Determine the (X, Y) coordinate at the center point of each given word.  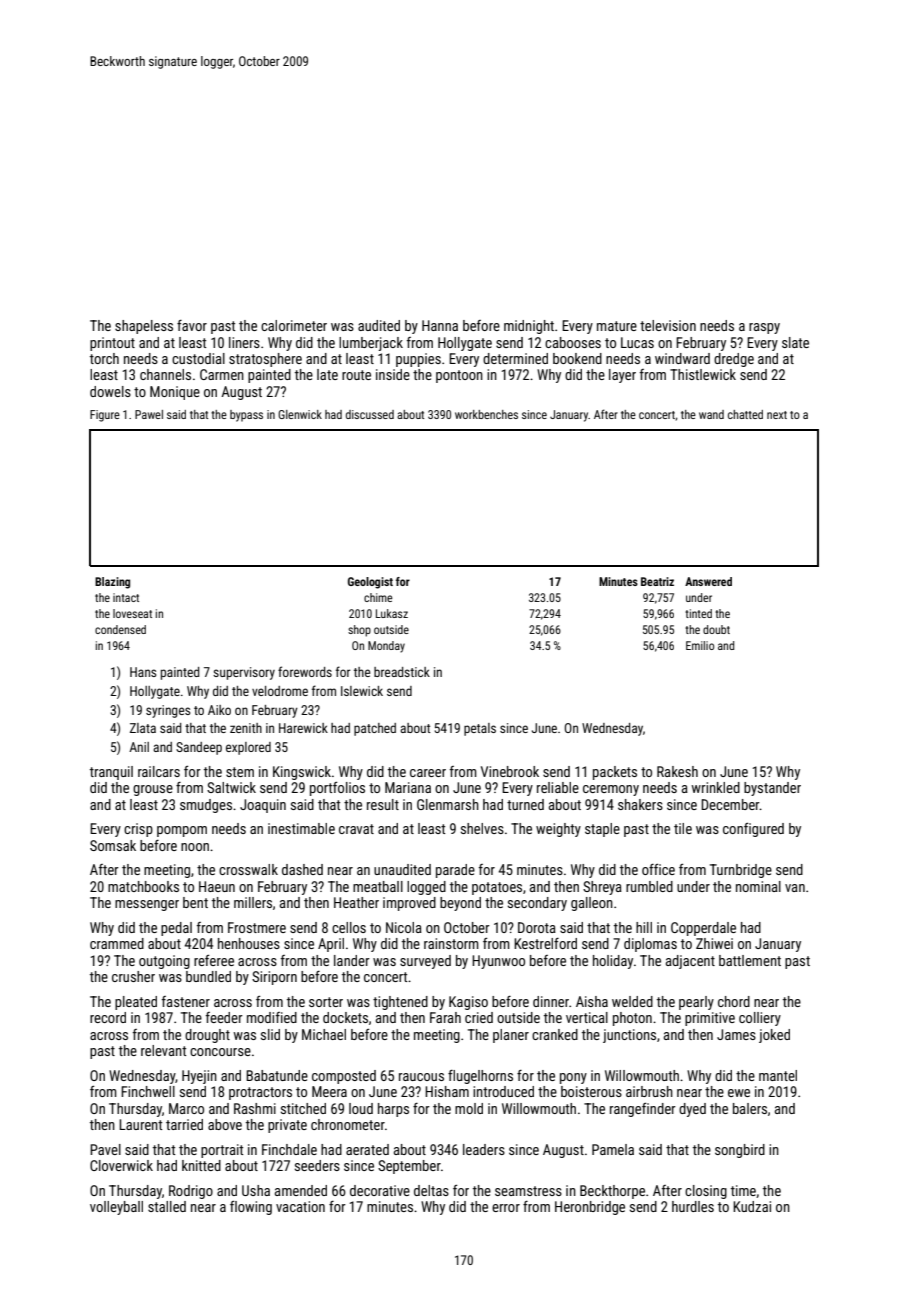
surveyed (425, 962)
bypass (246, 416)
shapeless (144, 327)
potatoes (497, 888)
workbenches (486, 414)
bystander (772, 789)
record (108, 1017)
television (668, 325)
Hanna (440, 325)
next (777, 415)
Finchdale (289, 1149)
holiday (613, 962)
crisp (138, 830)
